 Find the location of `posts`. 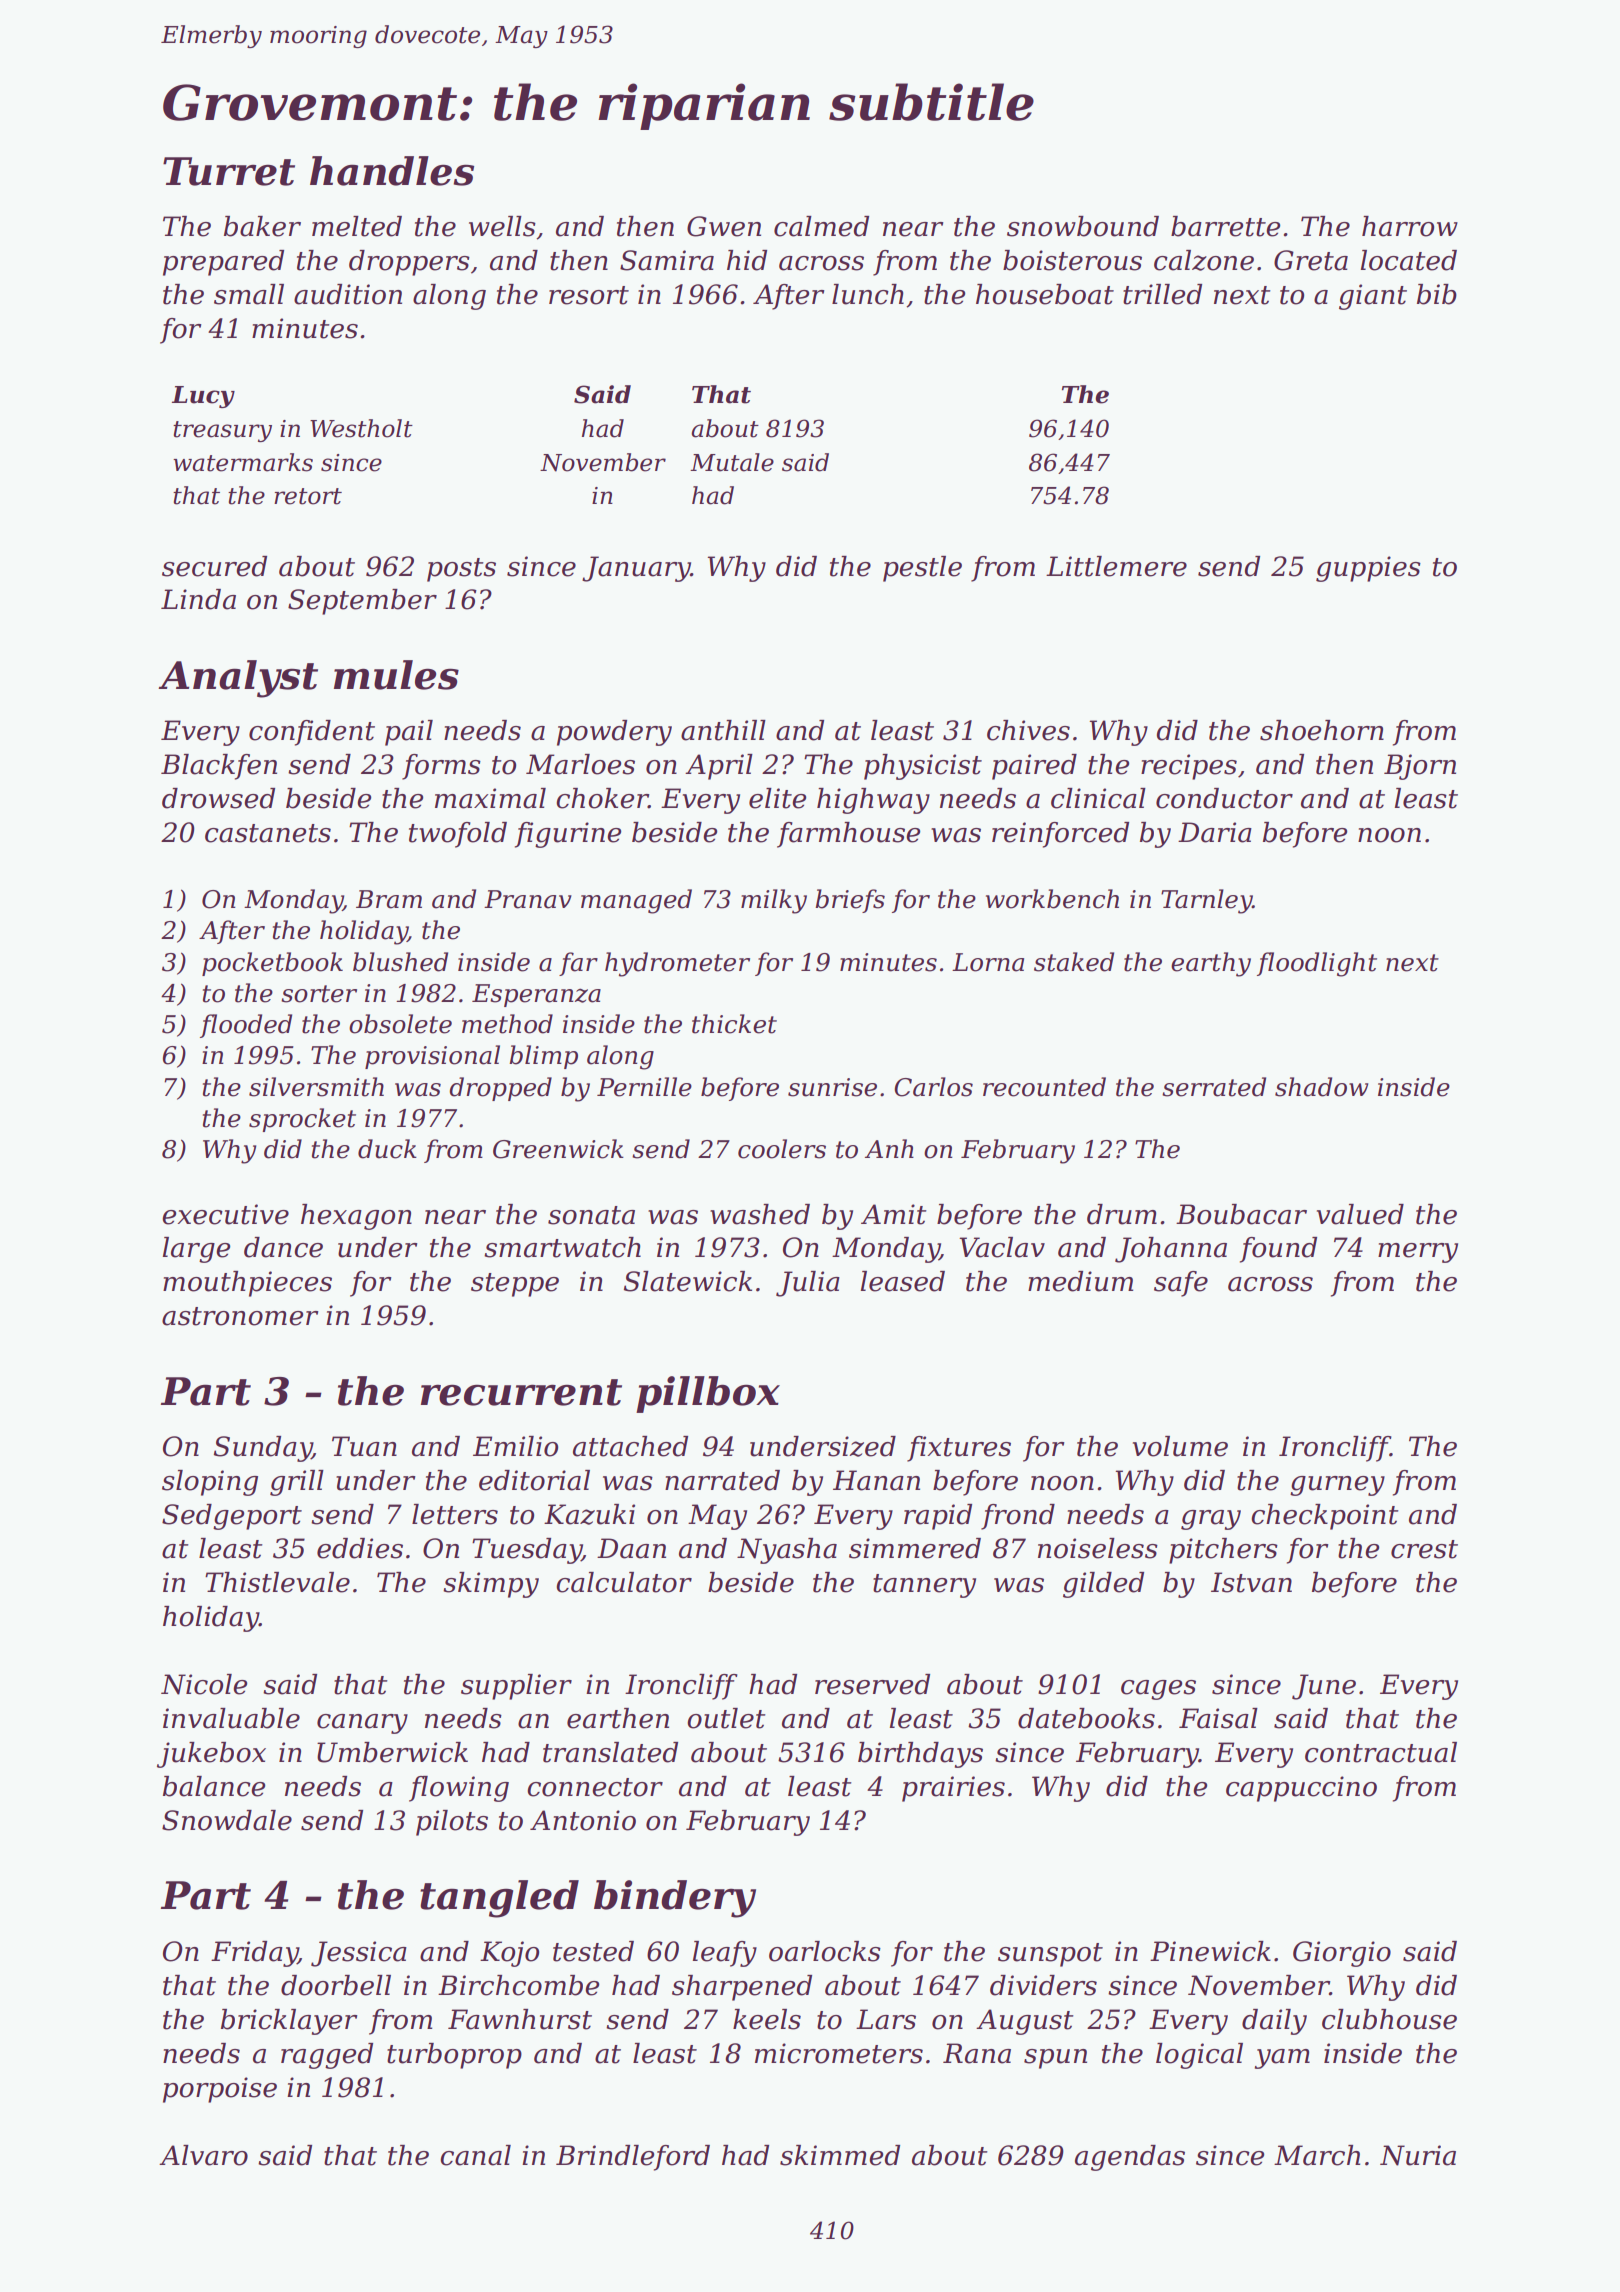

posts is located at coordinates (461, 570).
